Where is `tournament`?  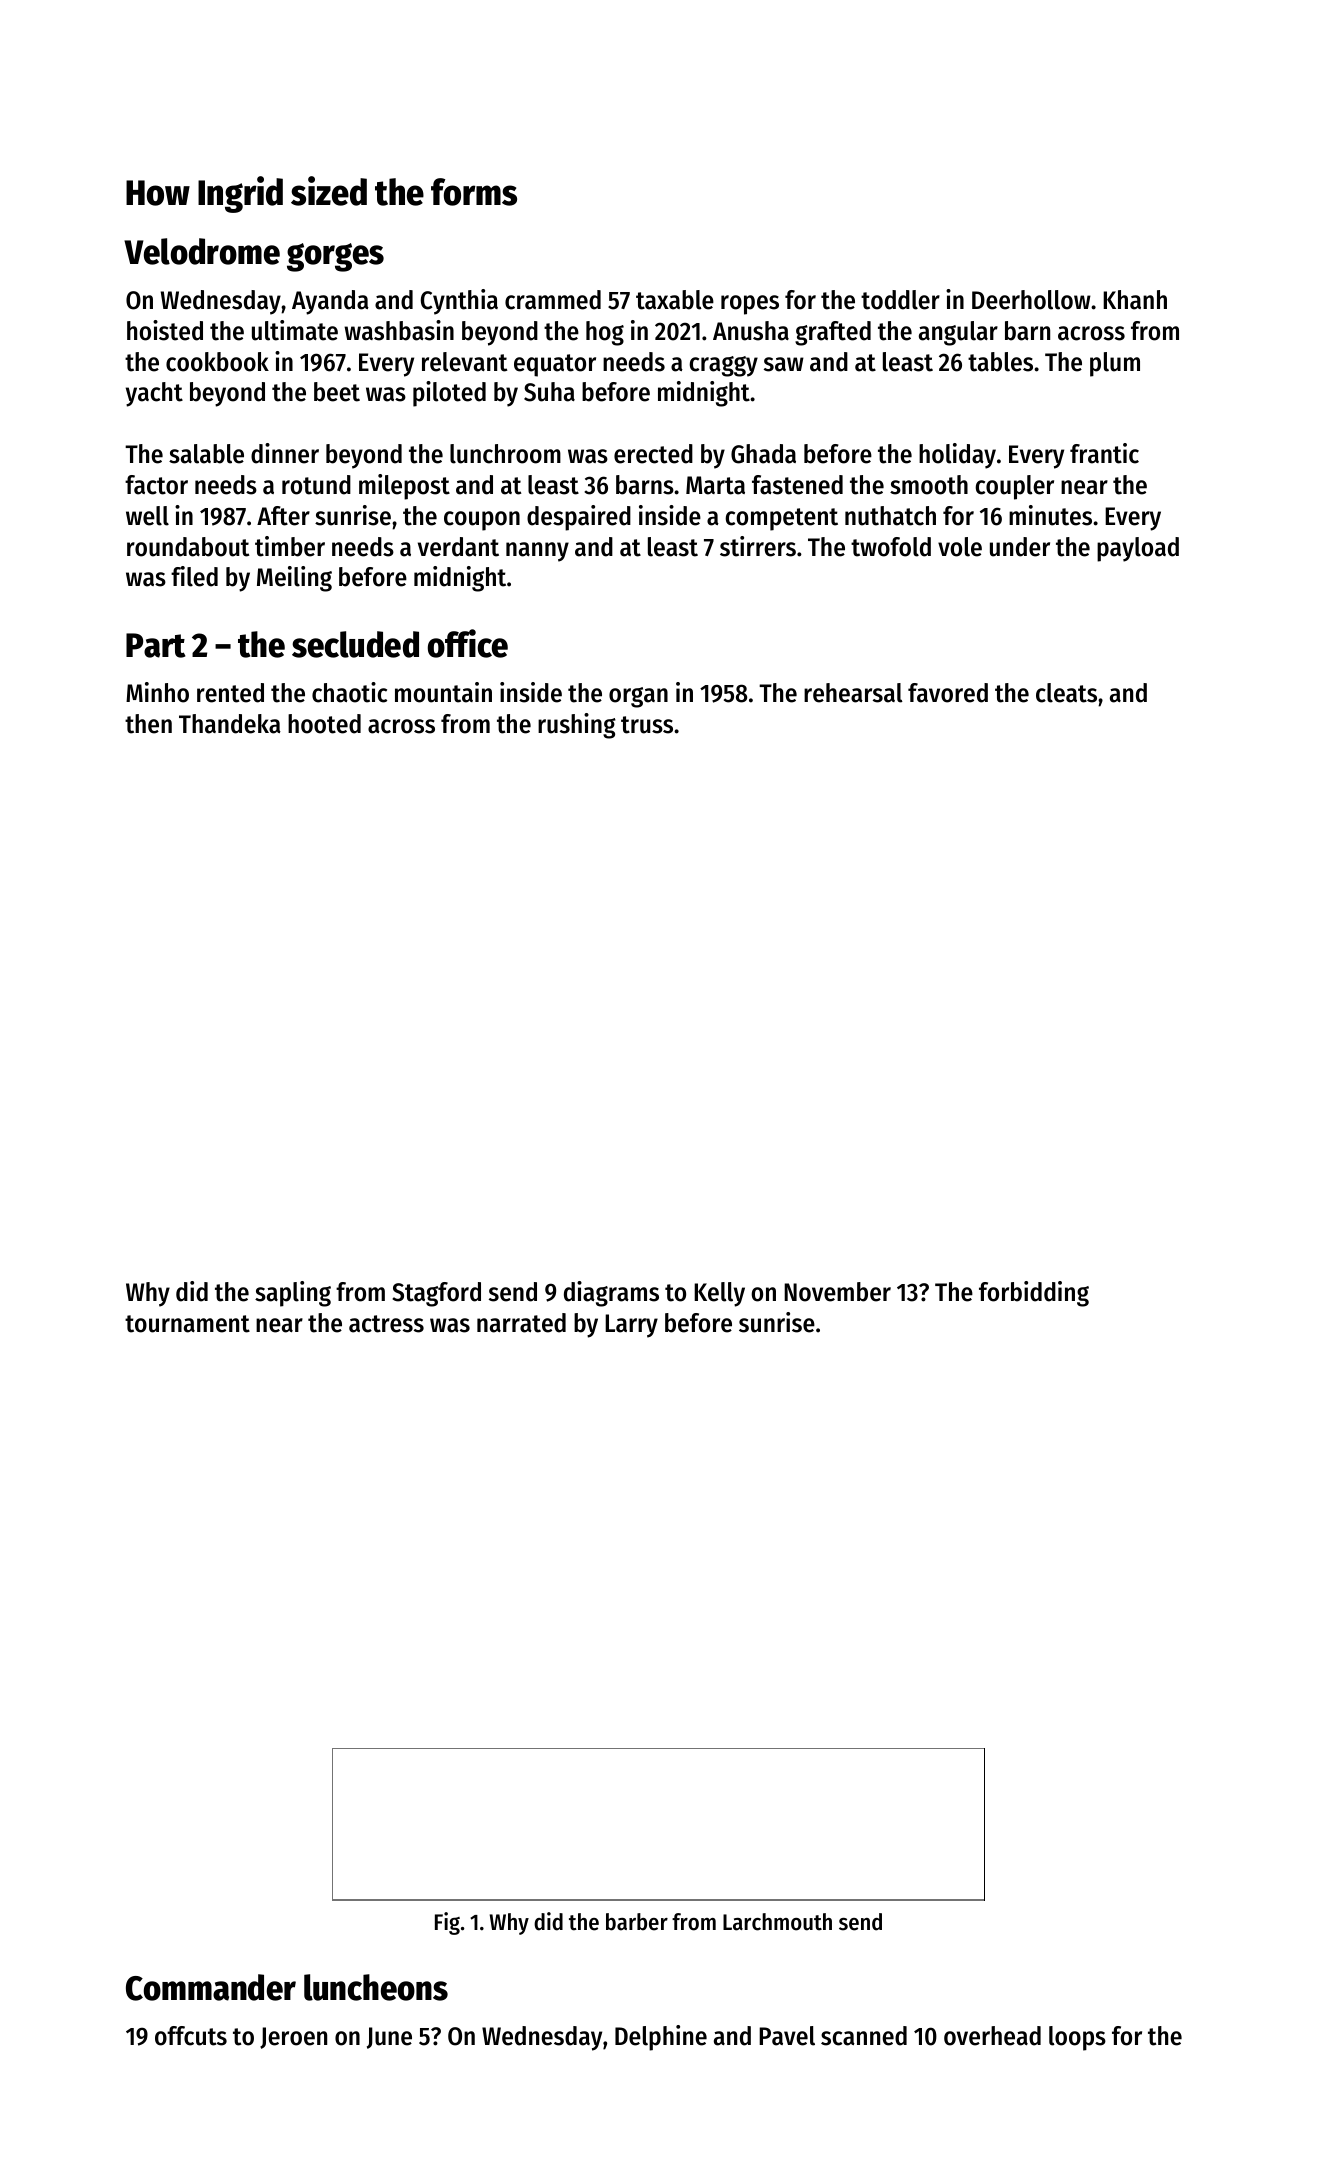
tournament is located at coordinates (187, 1324).
